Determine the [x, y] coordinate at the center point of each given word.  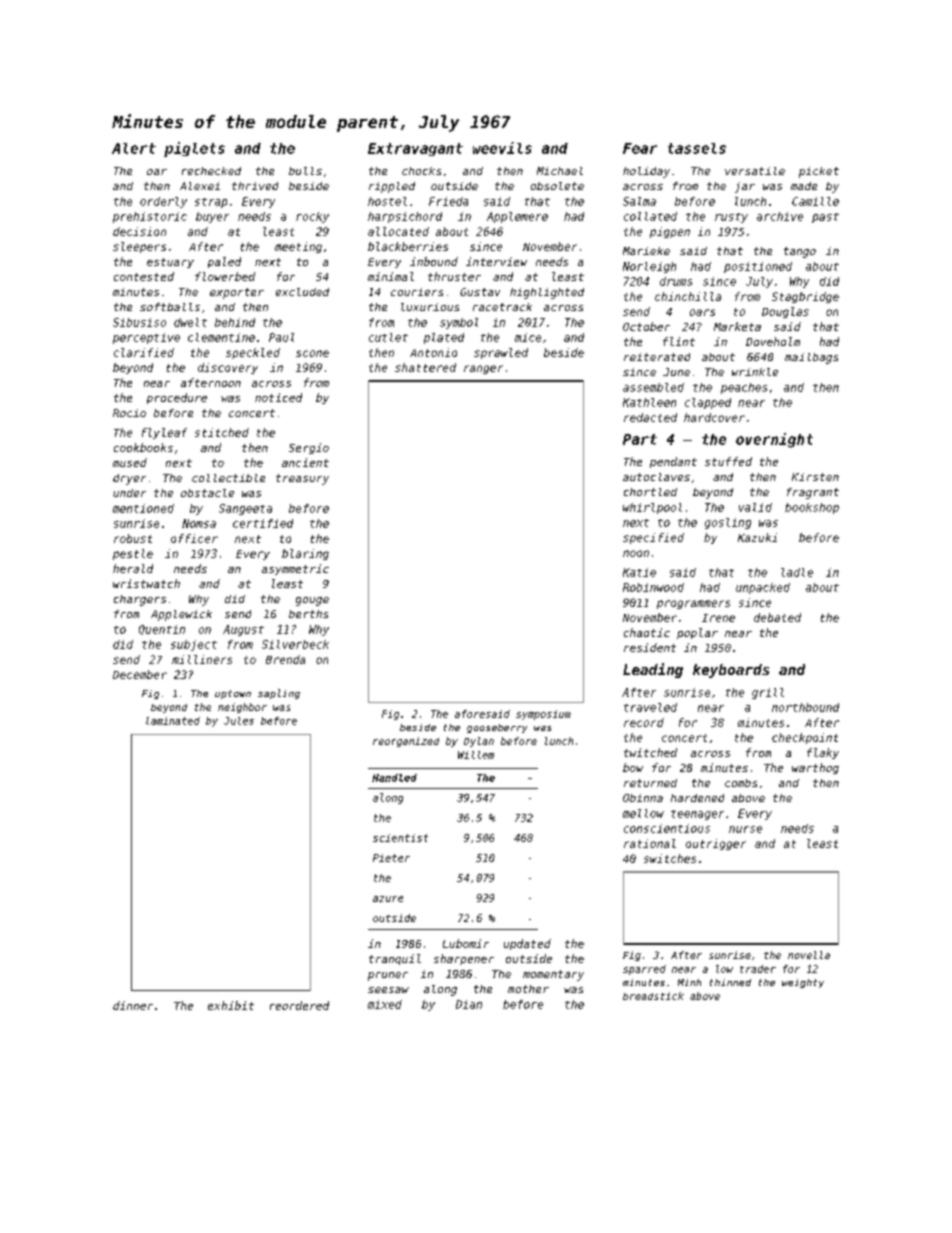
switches [670, 858]
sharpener [464, 959]
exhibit [231, 1005]
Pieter [391, 858]
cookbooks [143, 447]
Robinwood [653, 587]
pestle [133, 554]
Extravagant [415, 149]
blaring [305, 554]
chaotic [647, 632]
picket [819, 172]
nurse [745, 829]
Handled [394, 778]
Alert [134, 148]
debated [777, 617]
